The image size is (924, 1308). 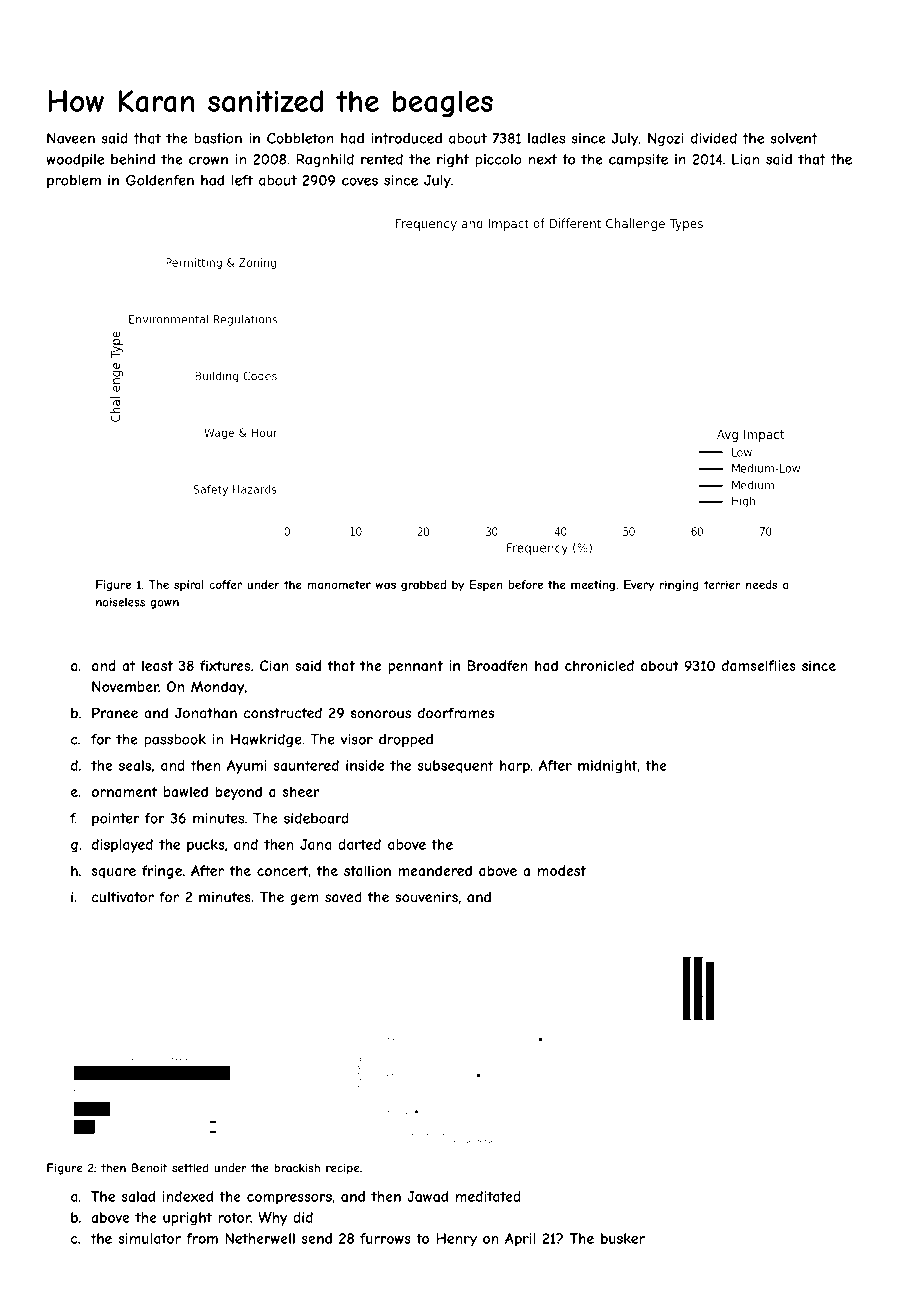 What do you see at coordinates (360, 181) in the page?
I see `coves` at bounding box center [360, 181].
